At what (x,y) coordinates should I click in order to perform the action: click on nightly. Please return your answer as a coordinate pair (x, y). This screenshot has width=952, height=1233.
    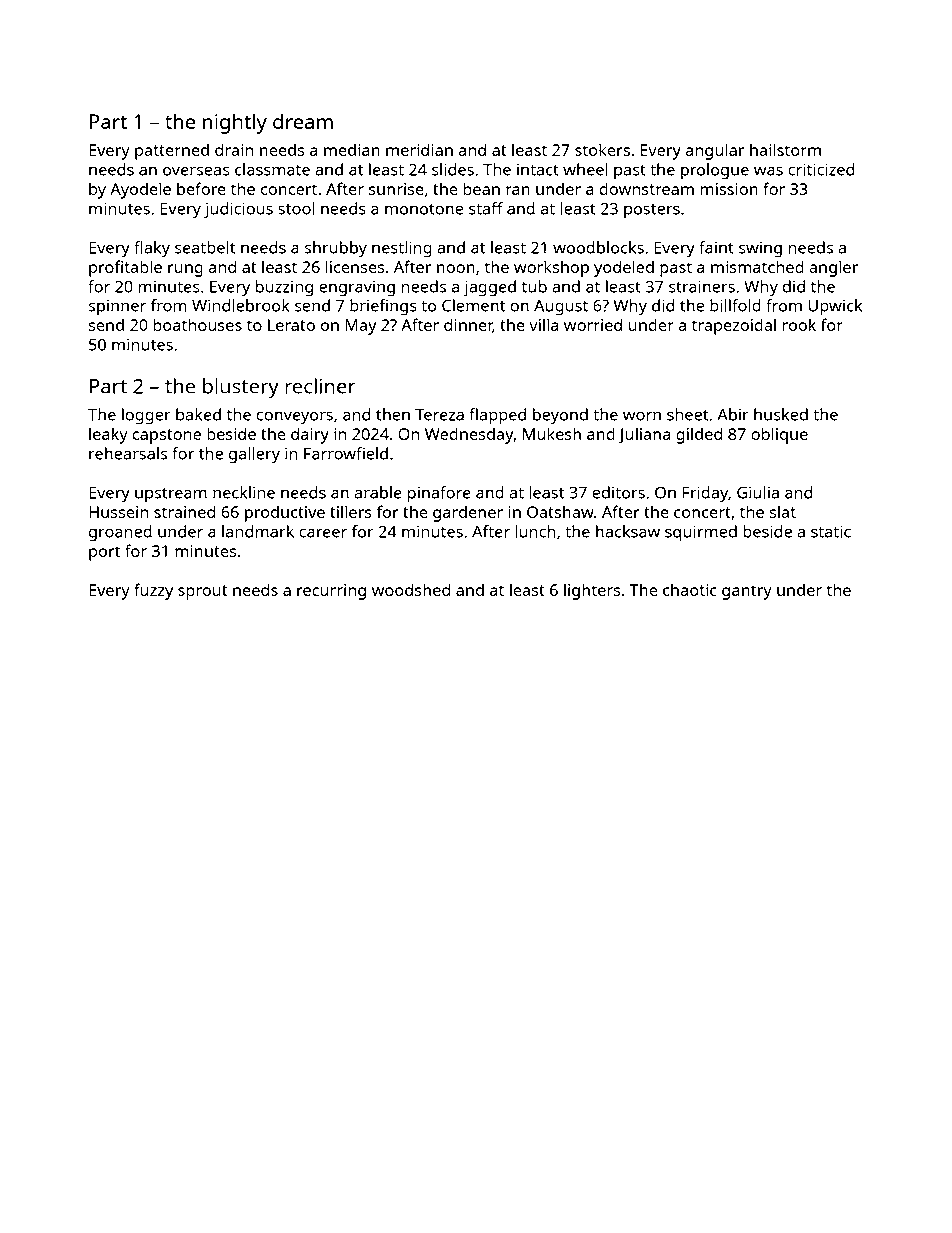
    Looking at the image, I should click on (235, 123).
